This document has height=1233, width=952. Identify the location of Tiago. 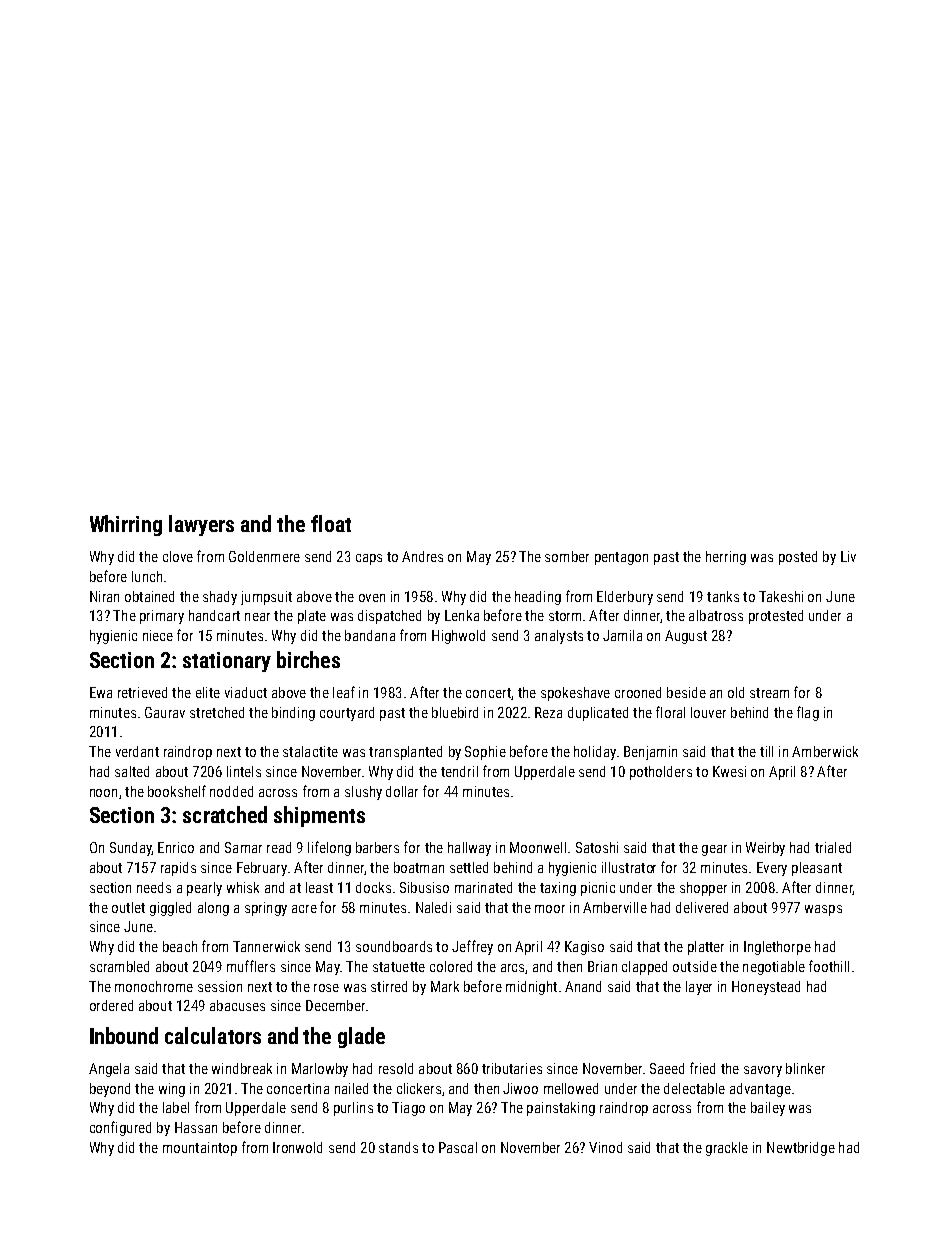
(408, 1109).
